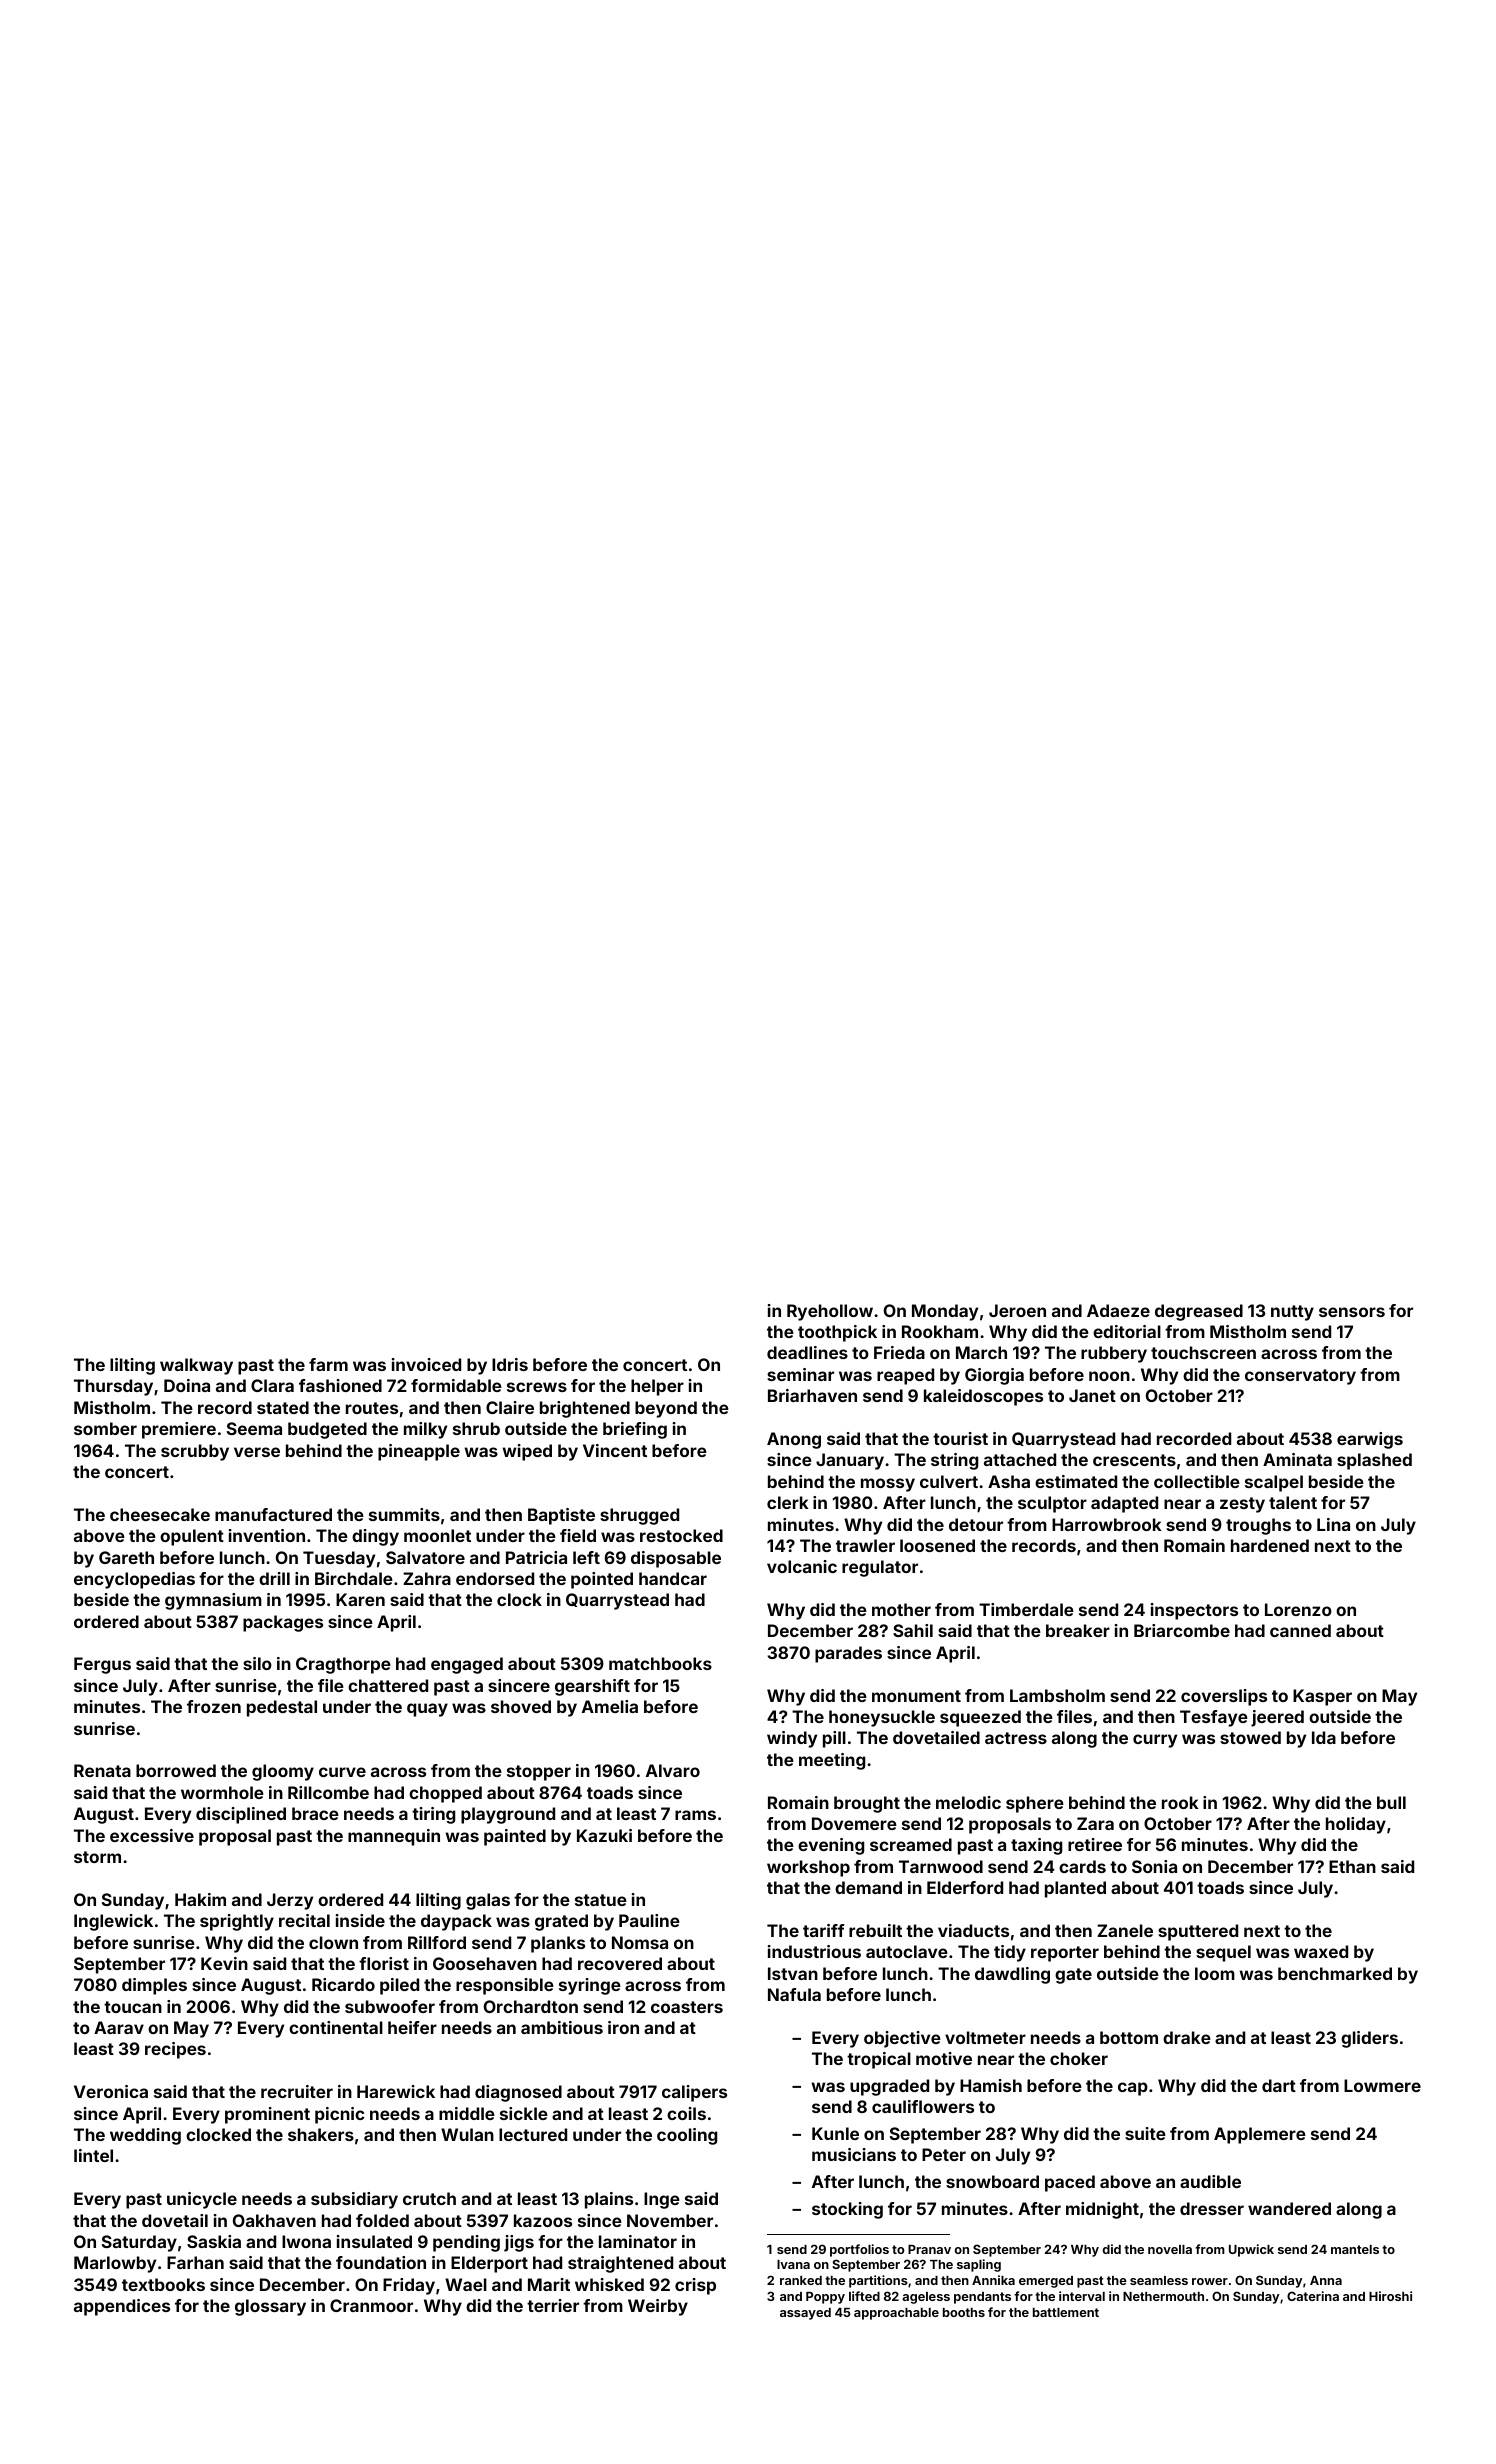 This screenshot has width=1496, height=2464. What do you see at coordinates (830, 1312) in the screenshot?
I see `Ryehollow` at bounding box center [830, 1312].
